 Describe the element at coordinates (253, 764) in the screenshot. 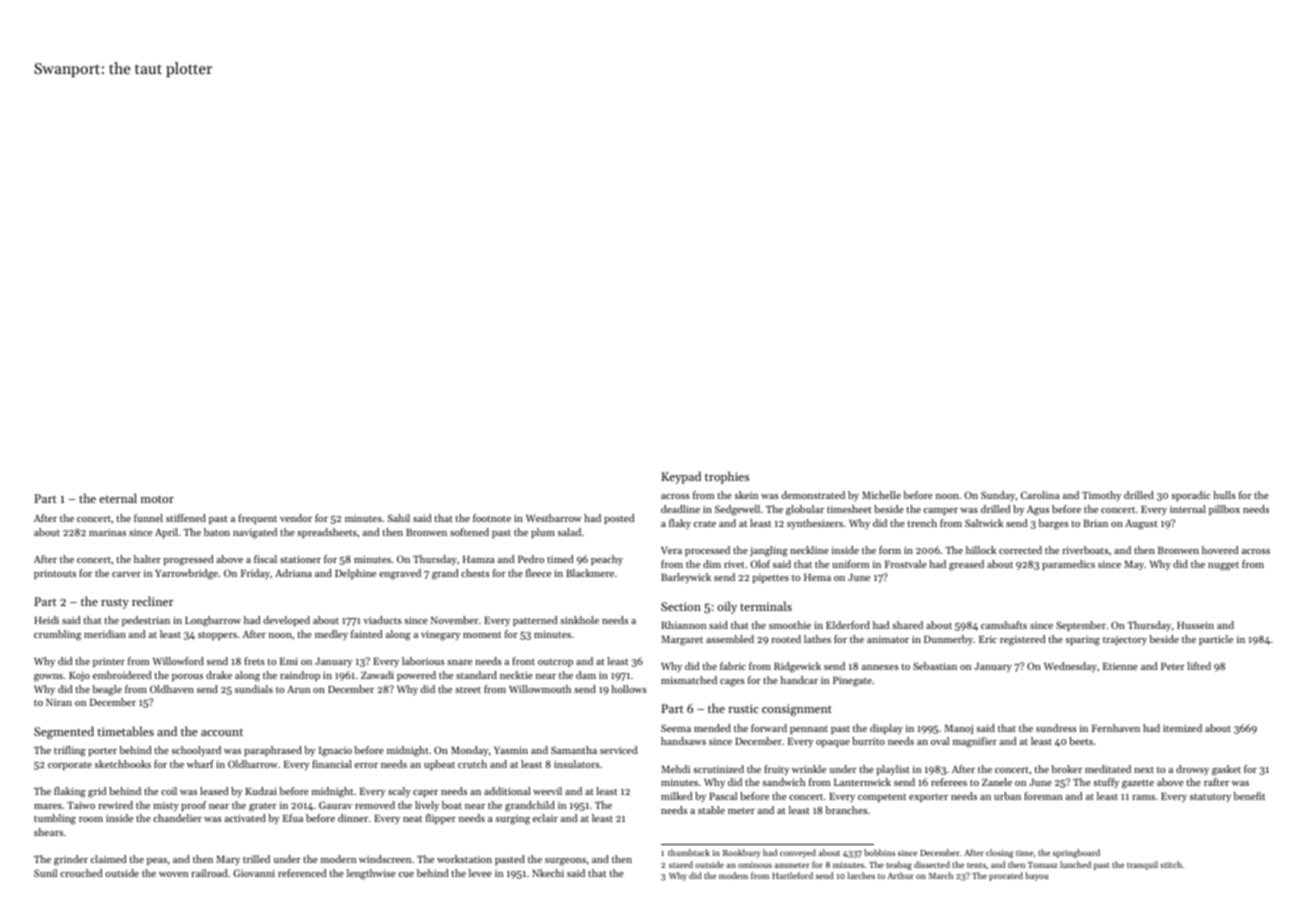

I see `Oldharrow` at that location.
